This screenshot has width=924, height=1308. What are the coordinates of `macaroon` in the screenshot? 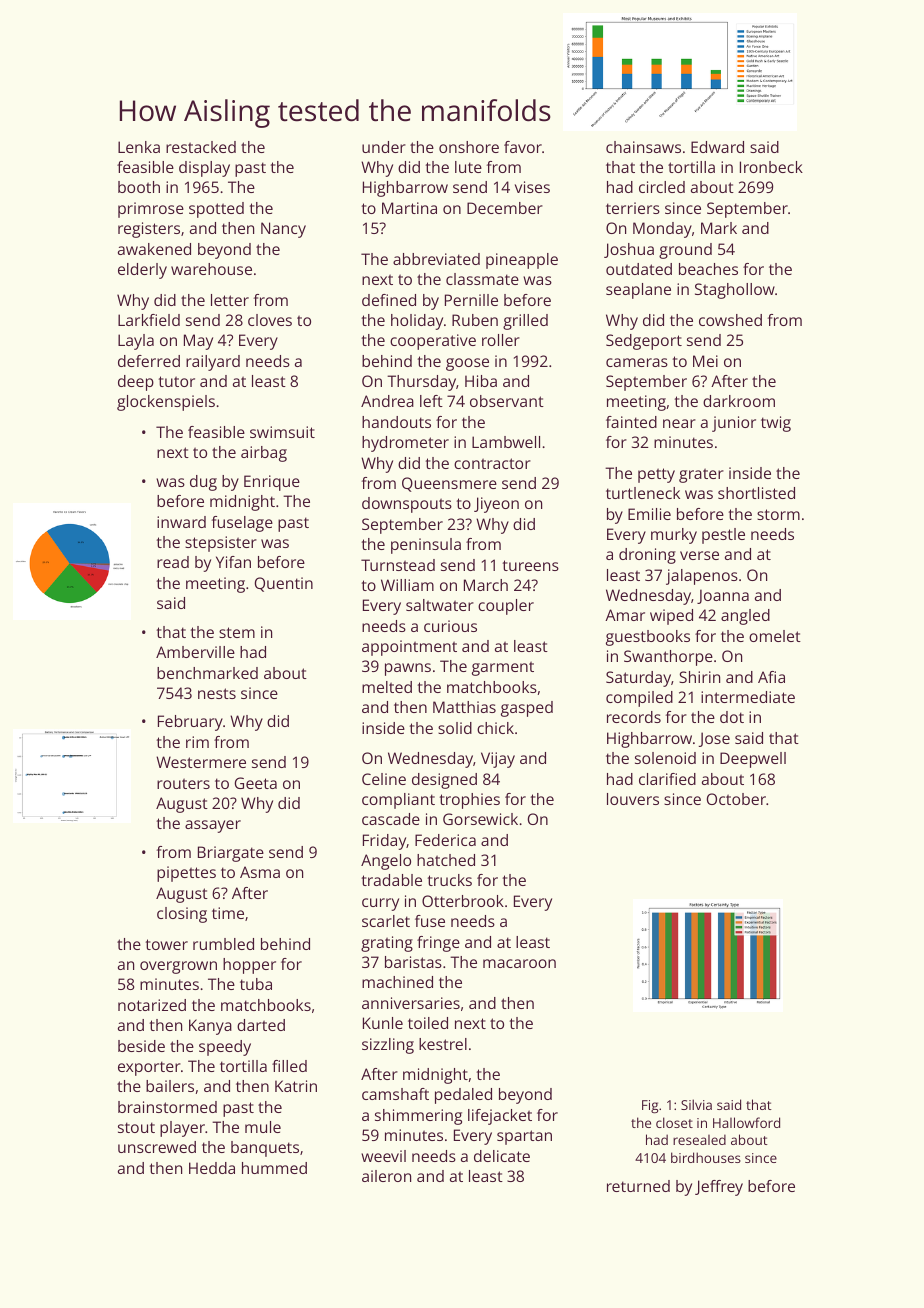 It's located at (519, 963).
